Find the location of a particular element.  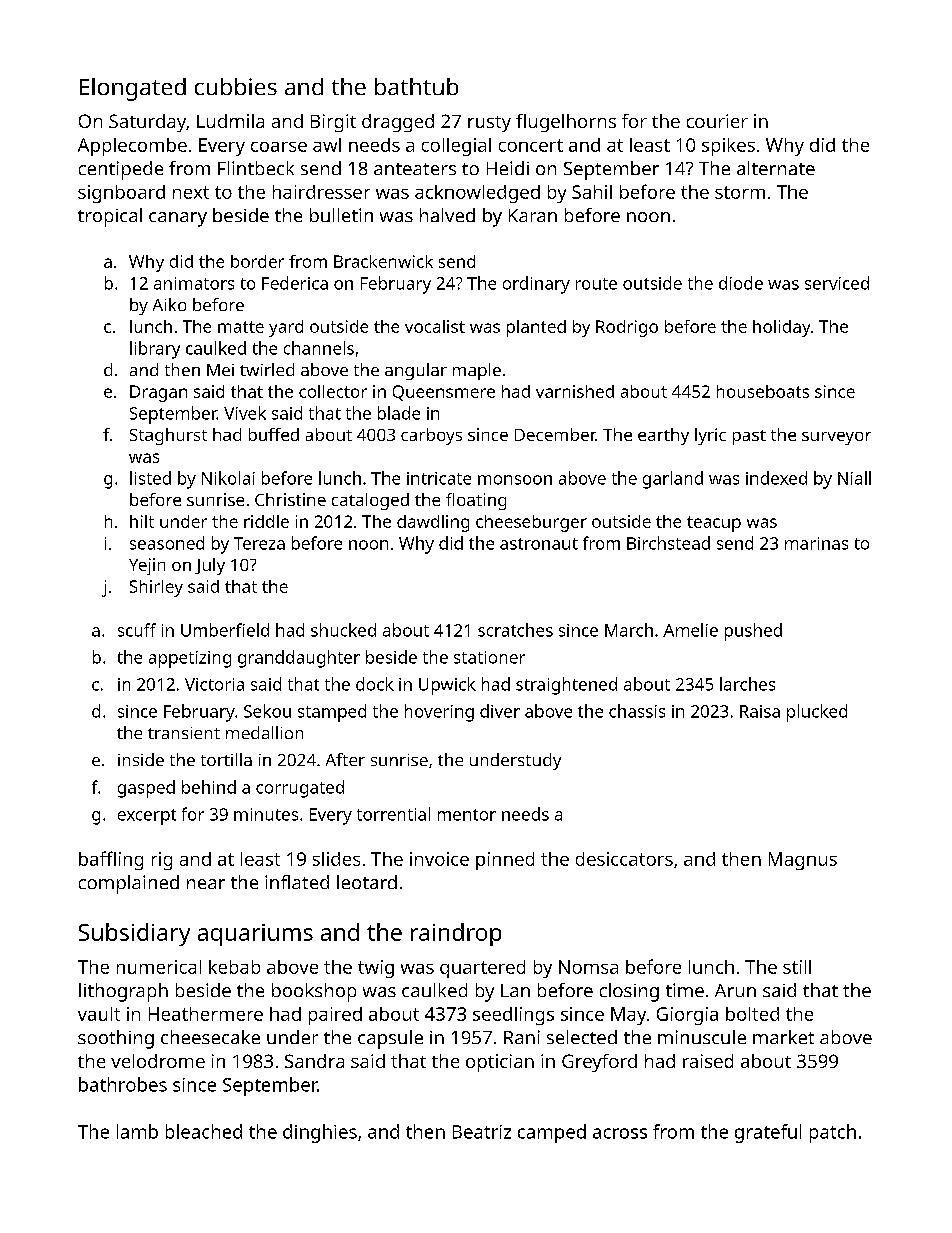

courier is located at coordinates (717, 121).
